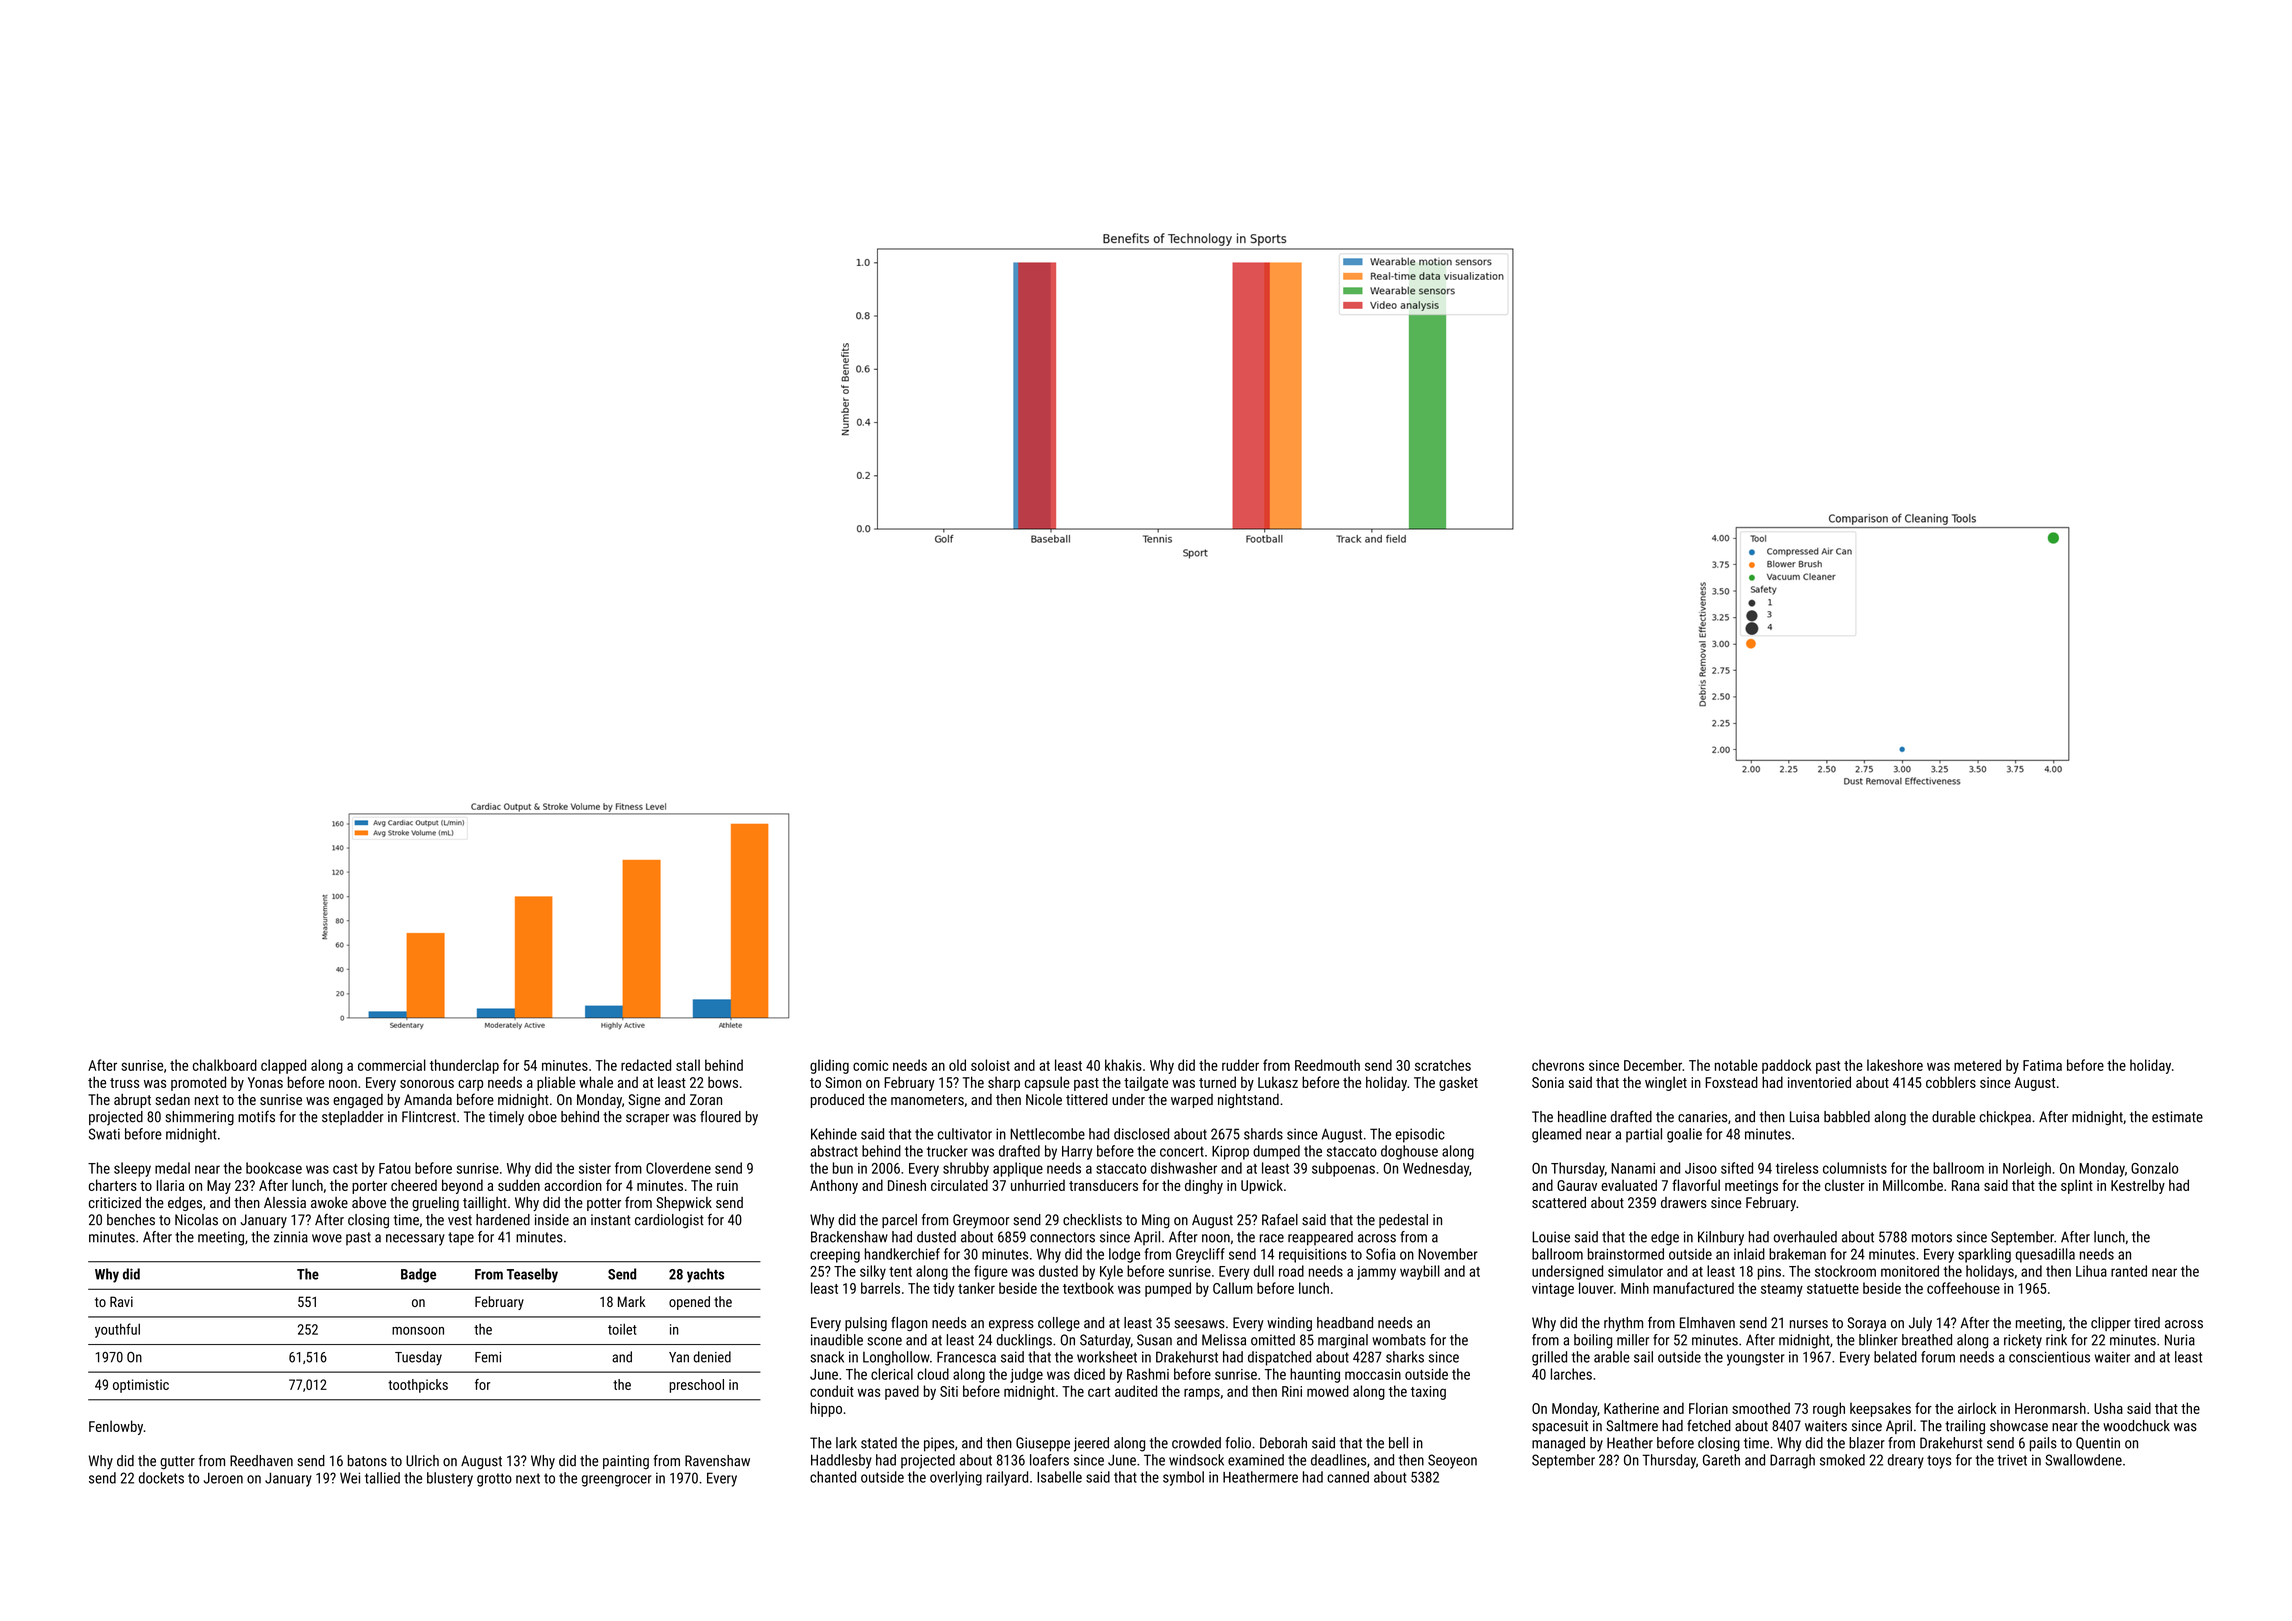  What do you see at coordinates (1348, 1477) in the document?
I see `canned` at bounding box center [1348, 1477].
